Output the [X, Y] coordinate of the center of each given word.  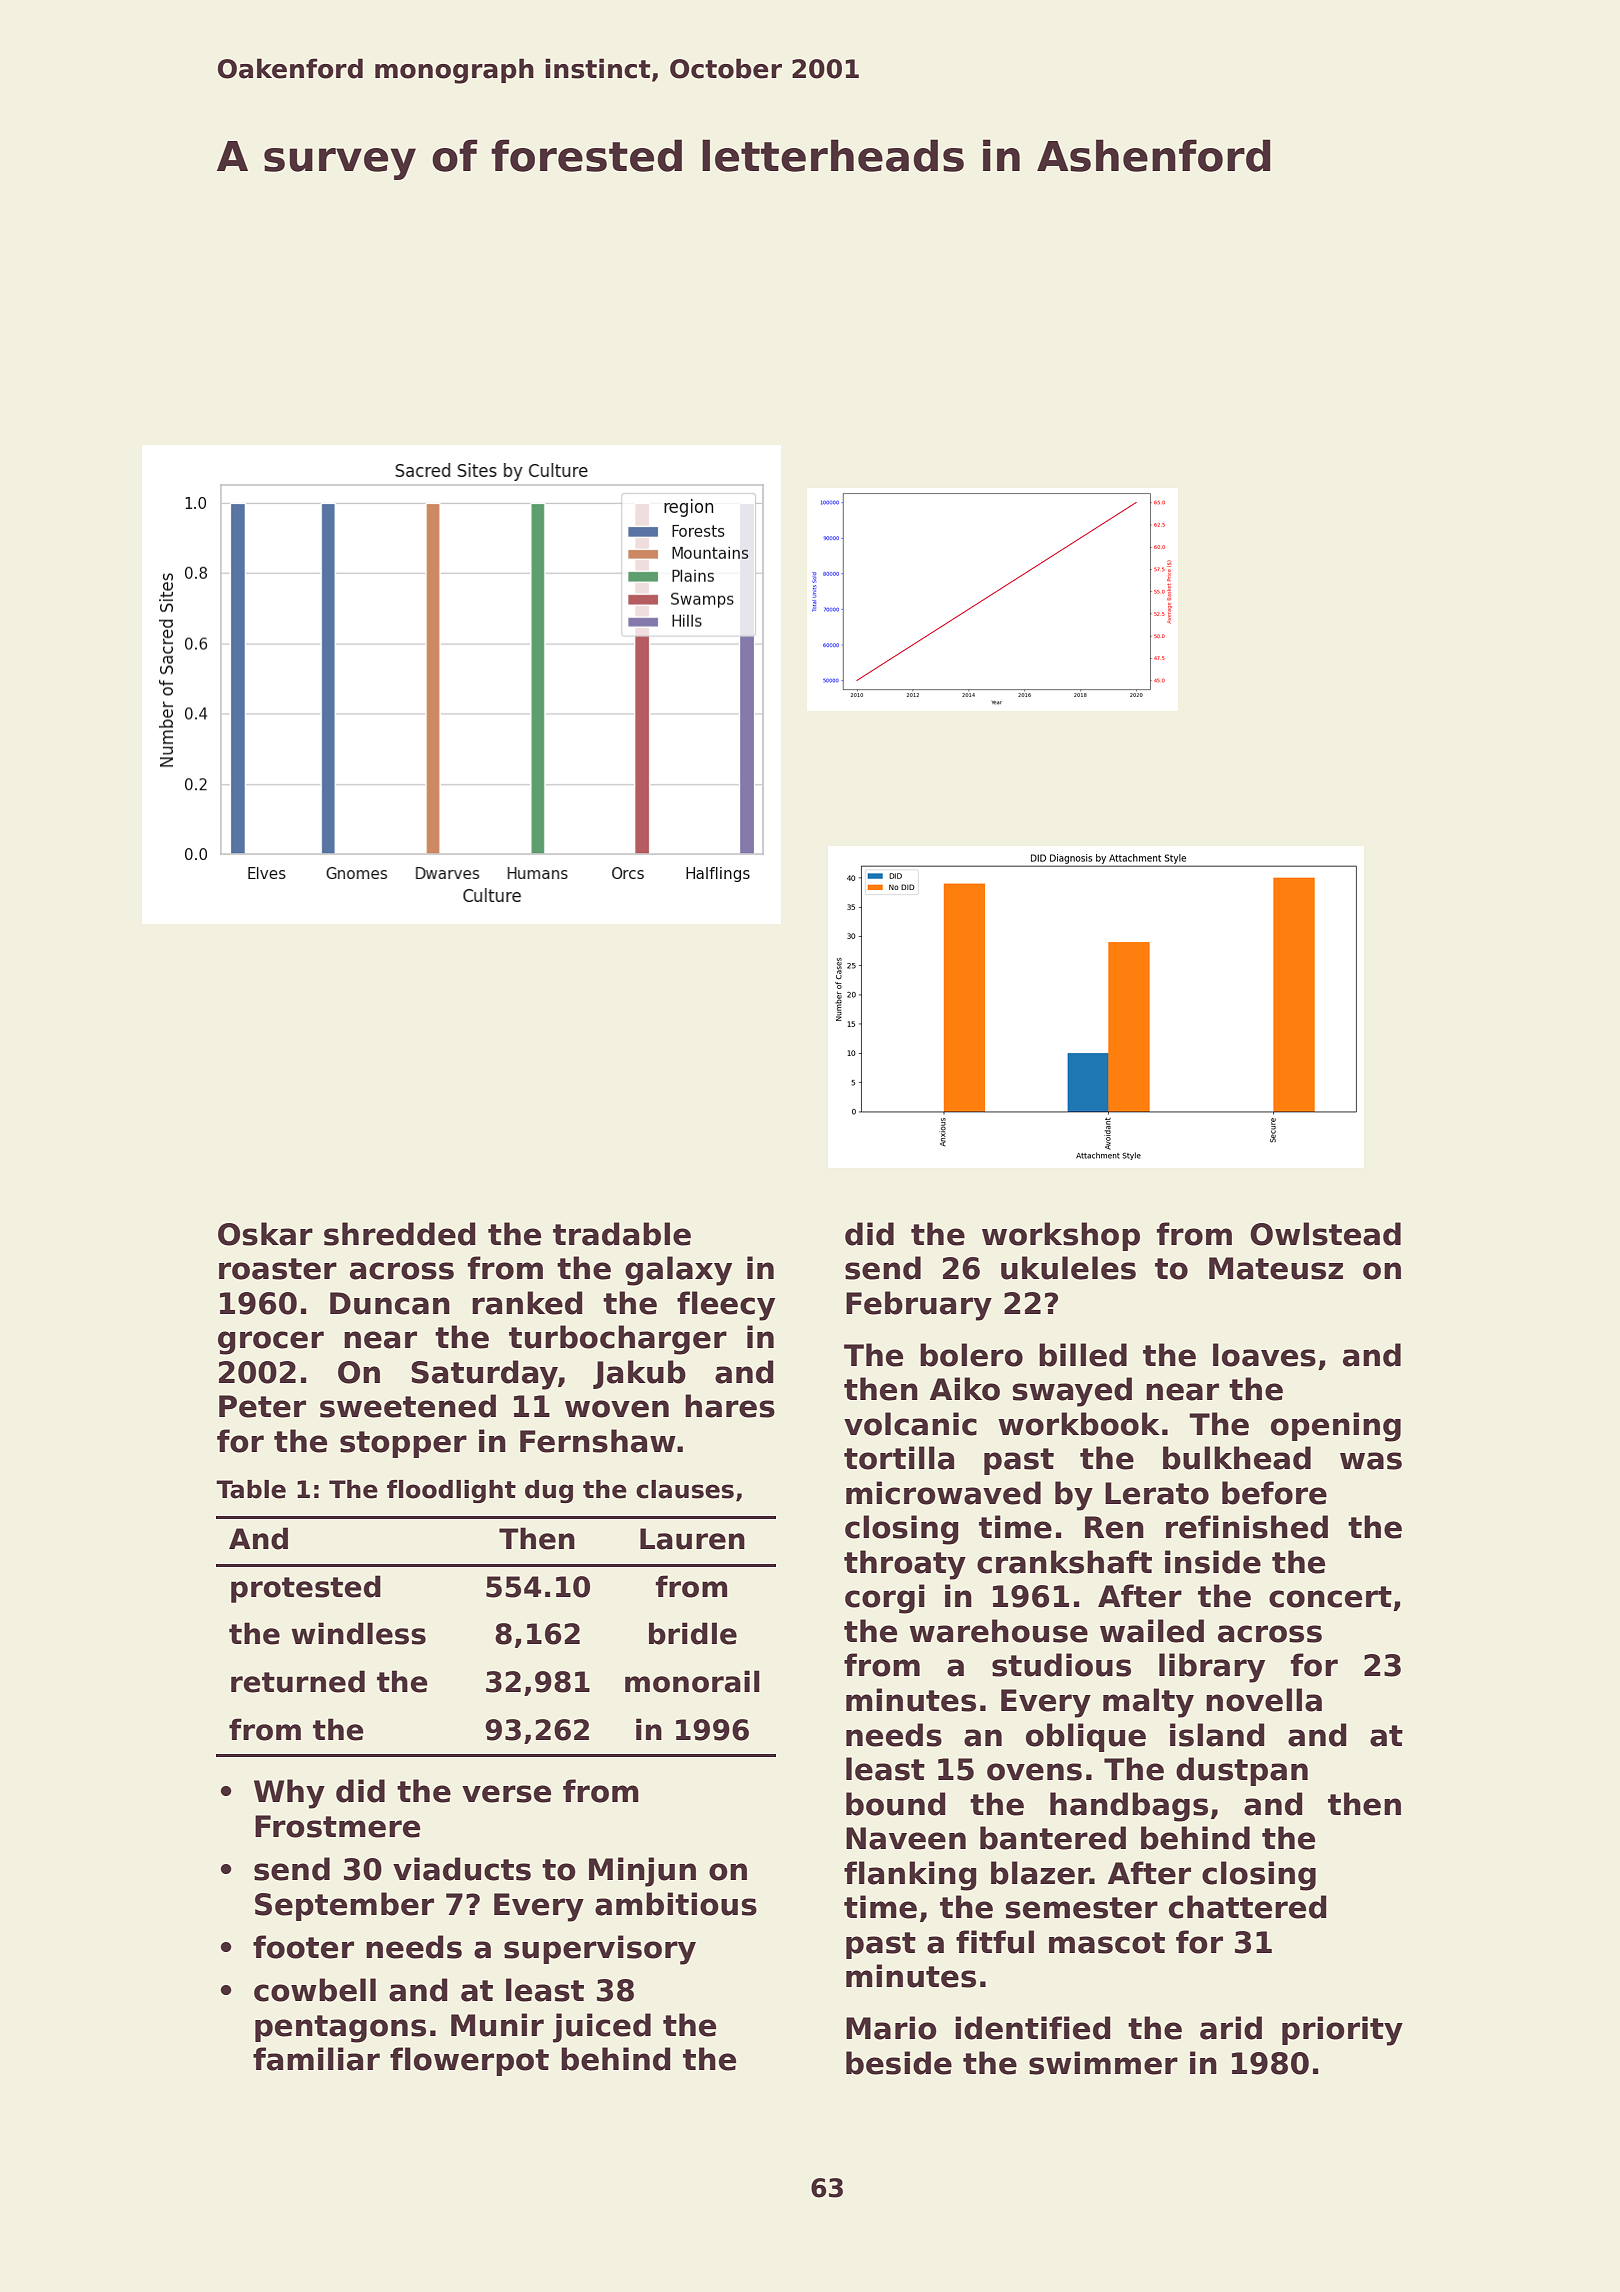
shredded [400, 1234]
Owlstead [1325, 1234]
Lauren [692, 1539]
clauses [685, 1489]
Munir [497, 2025]
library [1212, 1668]
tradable [622, 1234]
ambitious [676, 1904]
